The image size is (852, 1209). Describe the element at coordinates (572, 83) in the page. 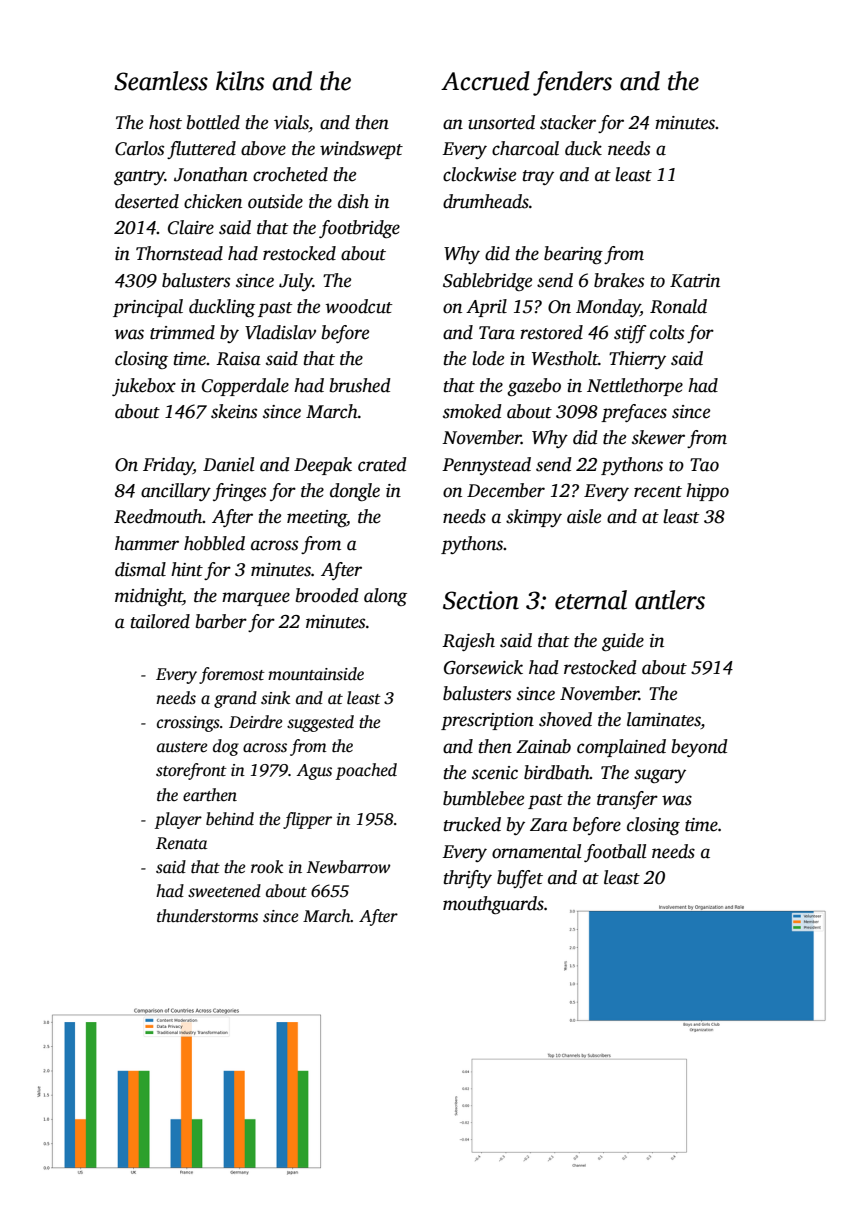

I see `fenders` at that location.
